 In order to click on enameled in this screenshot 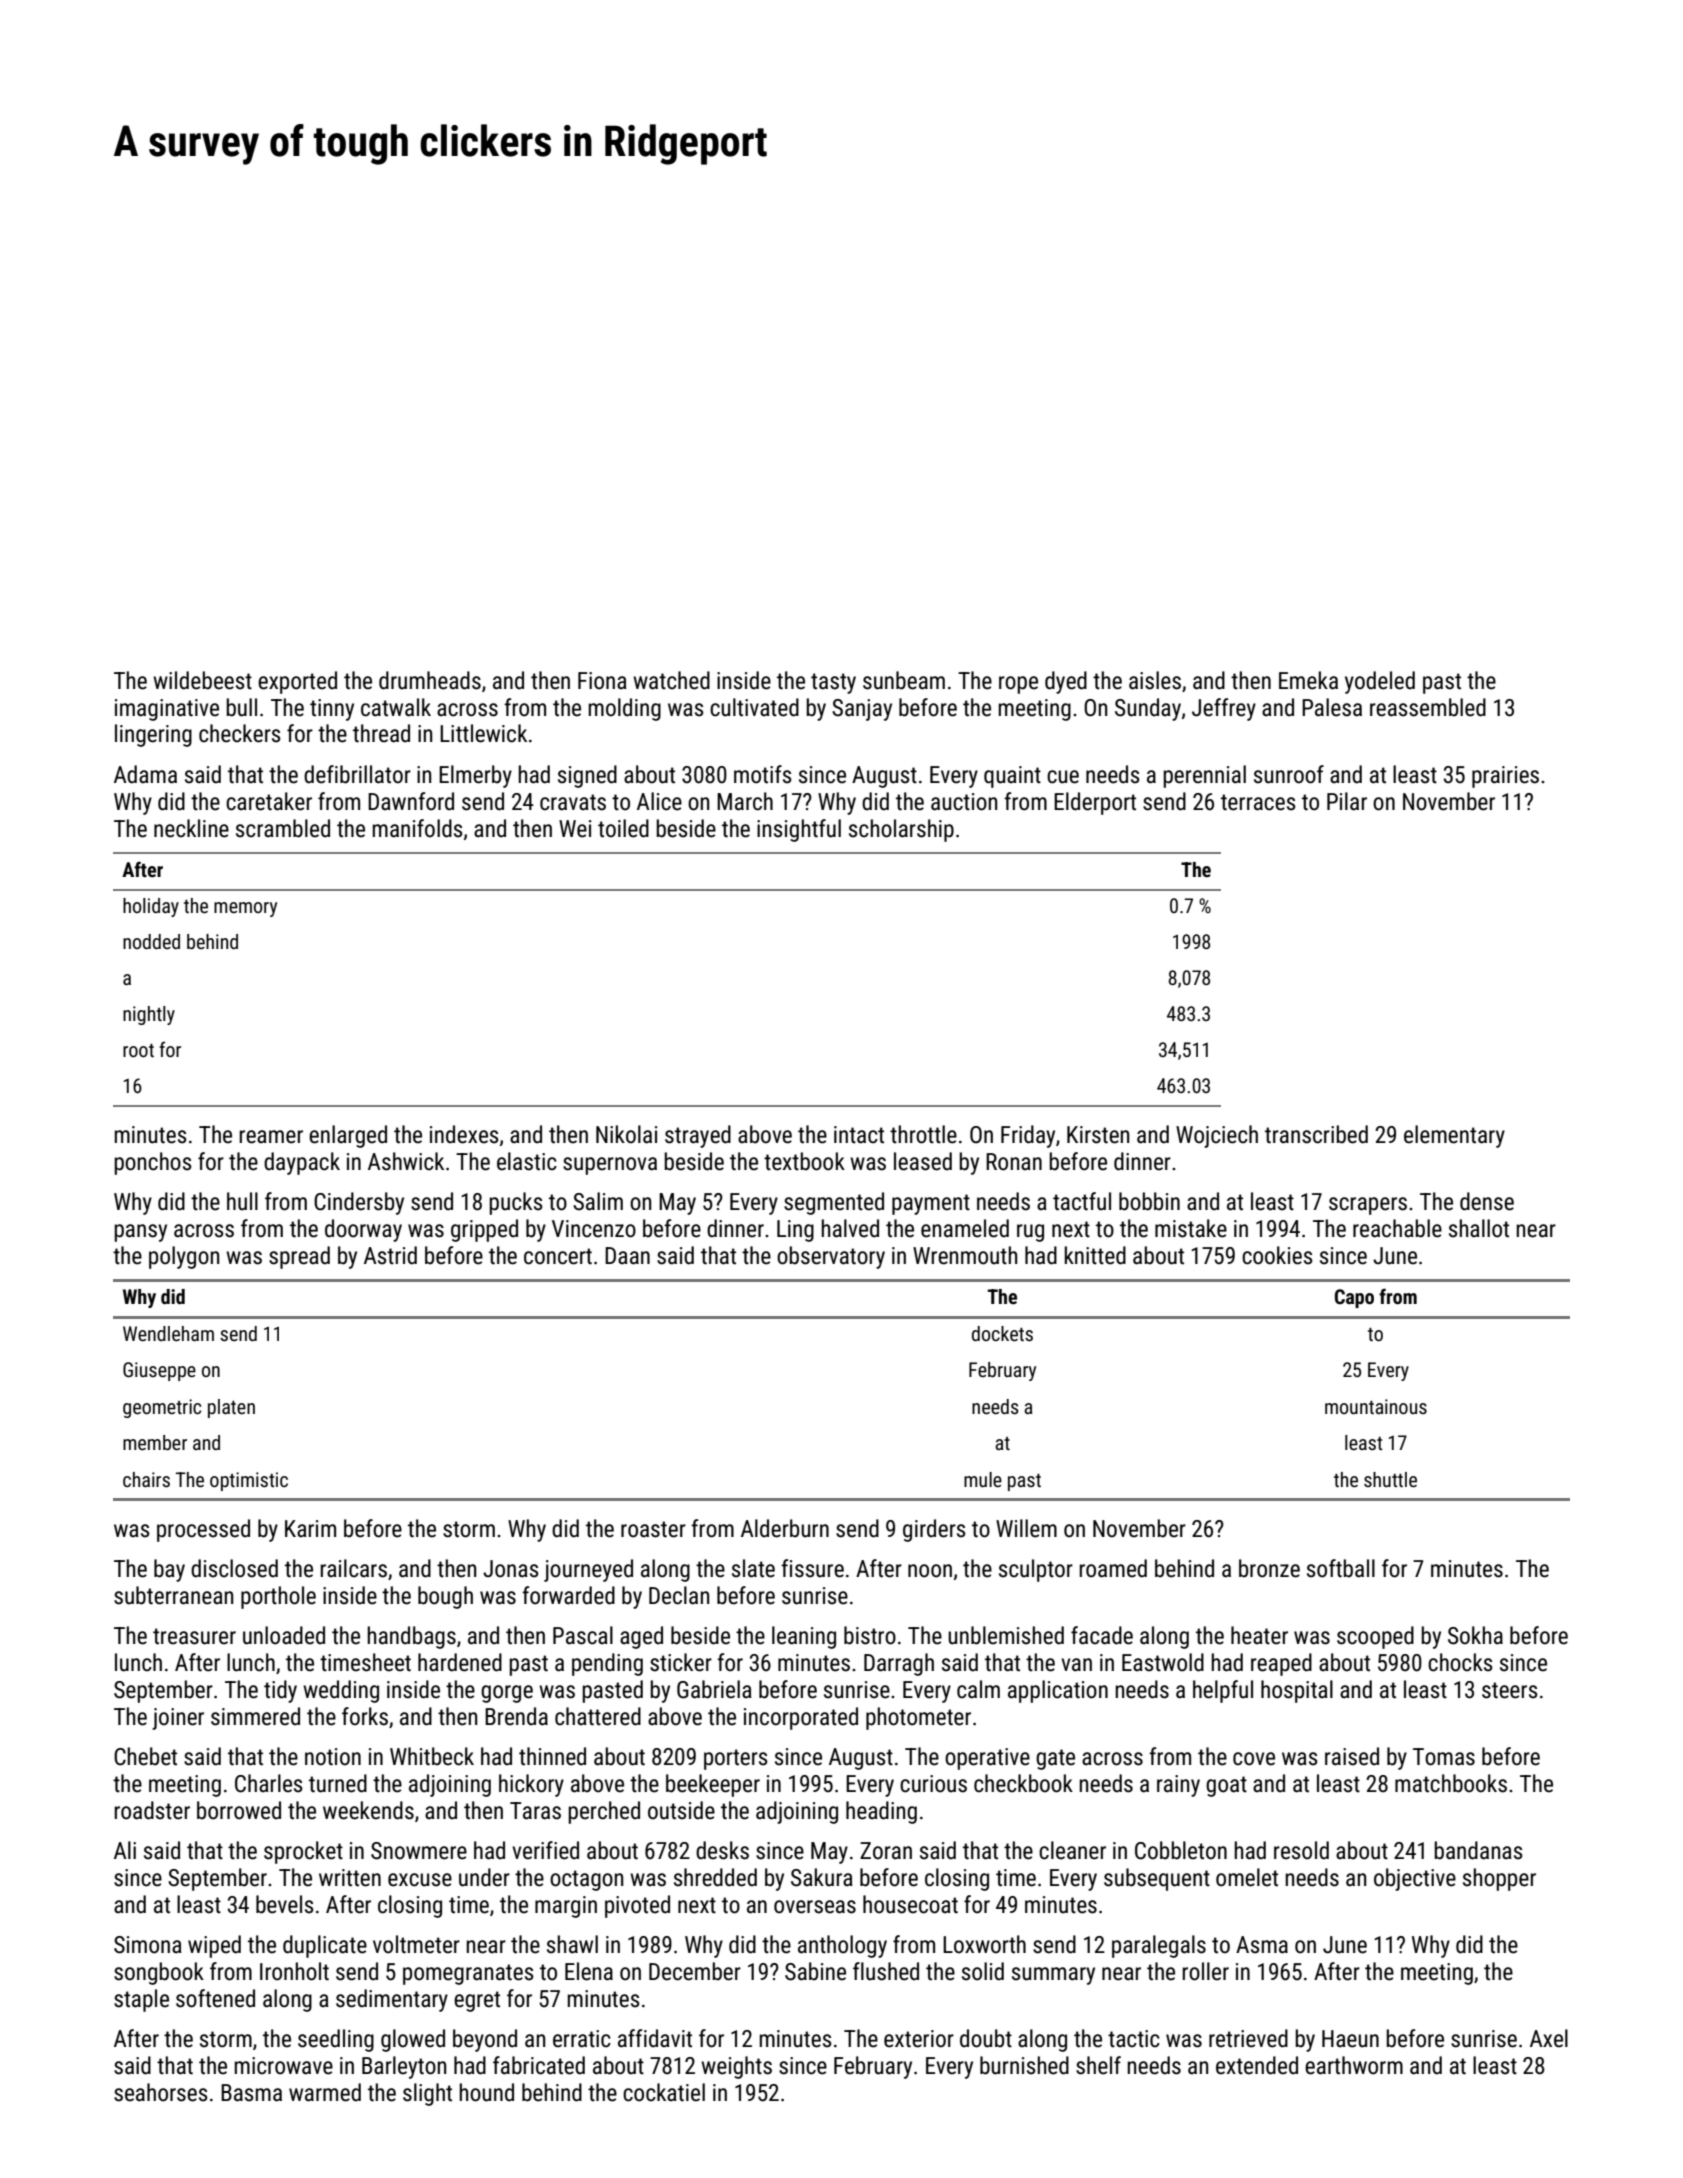, I will do `click(965, 1228)`.
